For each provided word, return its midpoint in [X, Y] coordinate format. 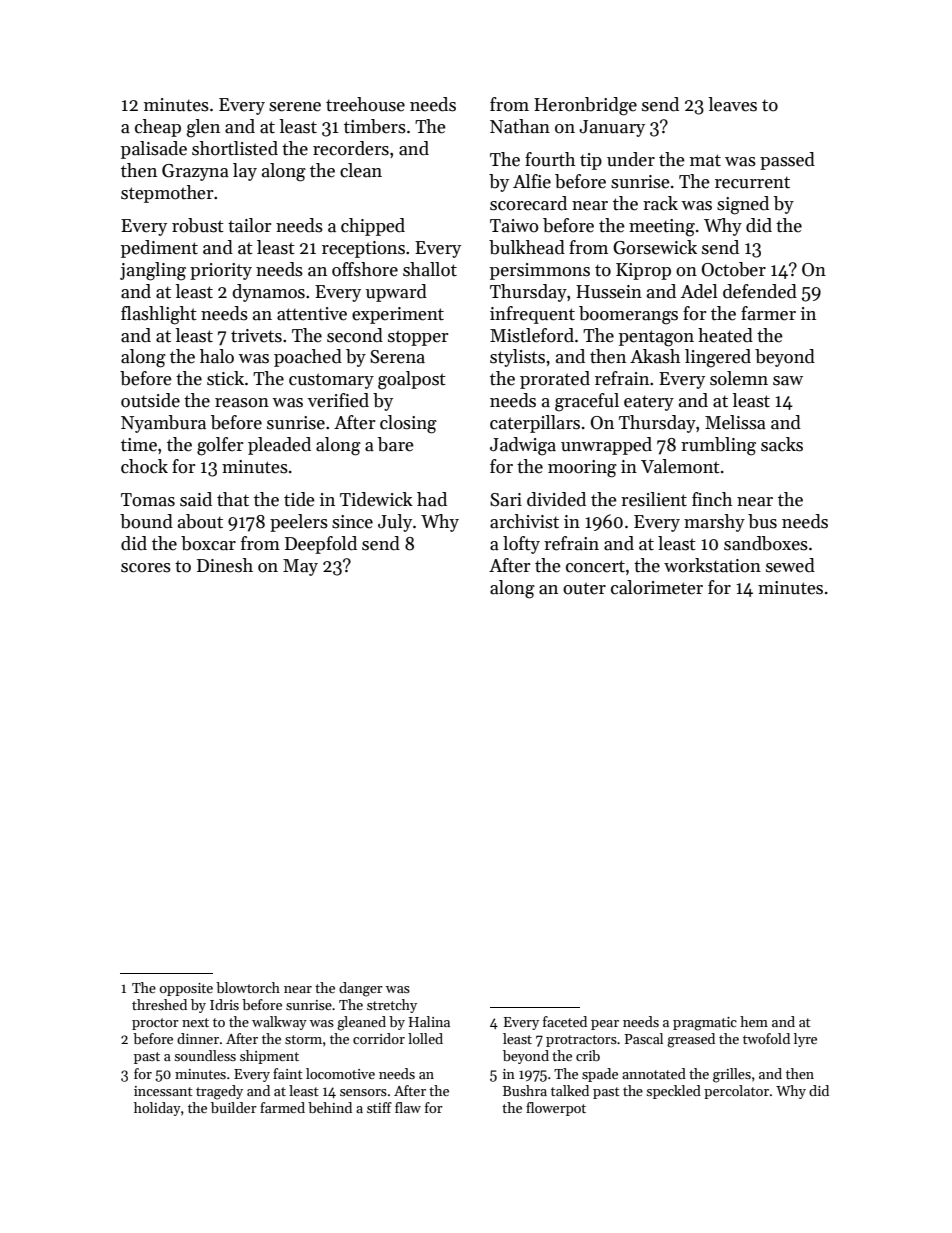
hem [754, 1021]
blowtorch [248, 987]
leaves [732, 104]
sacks [782, 444]
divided [556, 499]
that [233, 499]
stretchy [392, 1006]
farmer [768, 313]
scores [146, 568]
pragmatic [705, 1024]
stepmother [167, 194]
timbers [375, 126]
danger [361, 989]
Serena [397, 357]
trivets [256, 336]
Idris [224, 1004]
